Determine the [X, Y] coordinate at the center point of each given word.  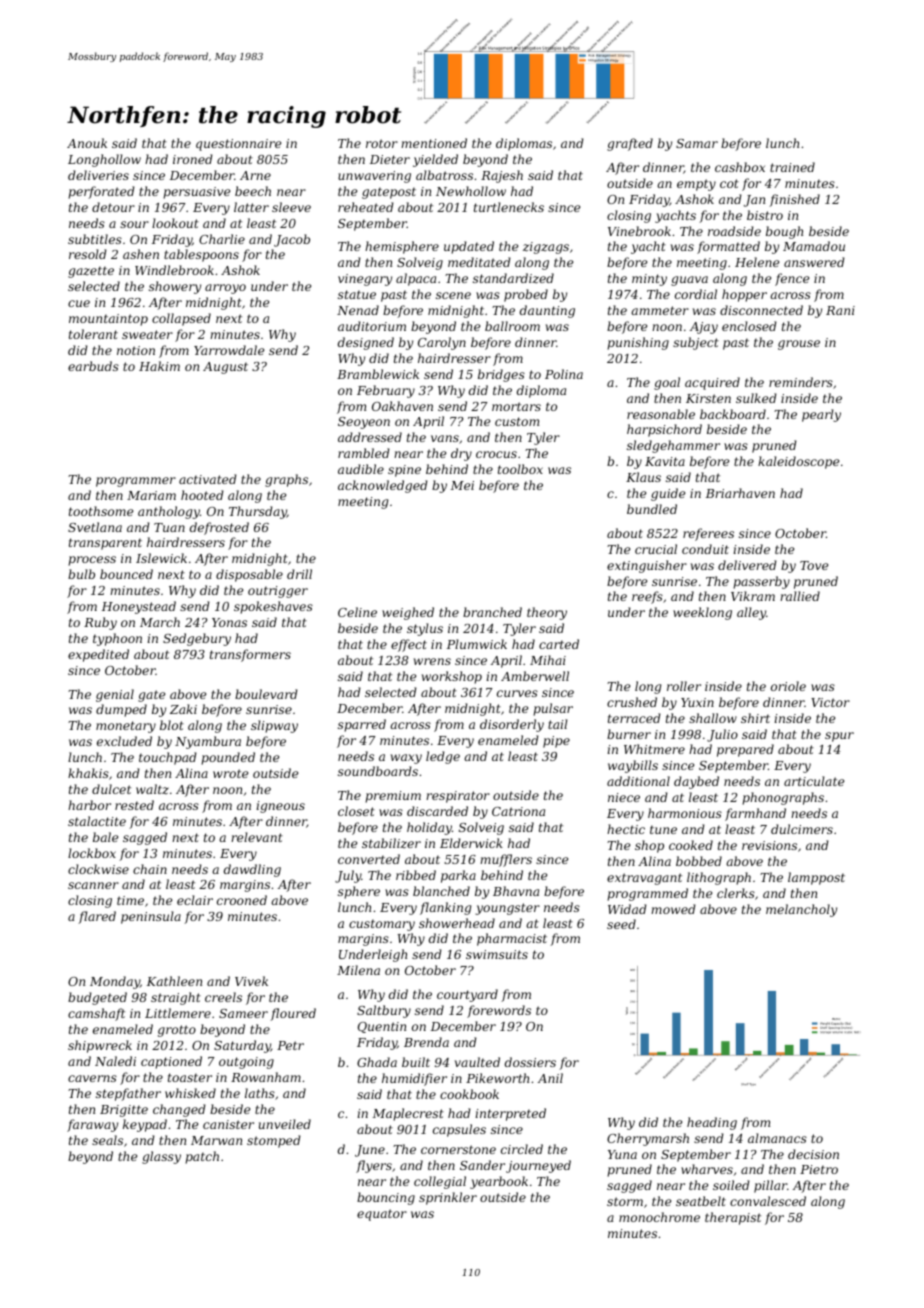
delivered [747, 565]
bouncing [386, 1198]
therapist [733, 1218]
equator [382, 1215]
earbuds [93, 366]
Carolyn [442, 343]
